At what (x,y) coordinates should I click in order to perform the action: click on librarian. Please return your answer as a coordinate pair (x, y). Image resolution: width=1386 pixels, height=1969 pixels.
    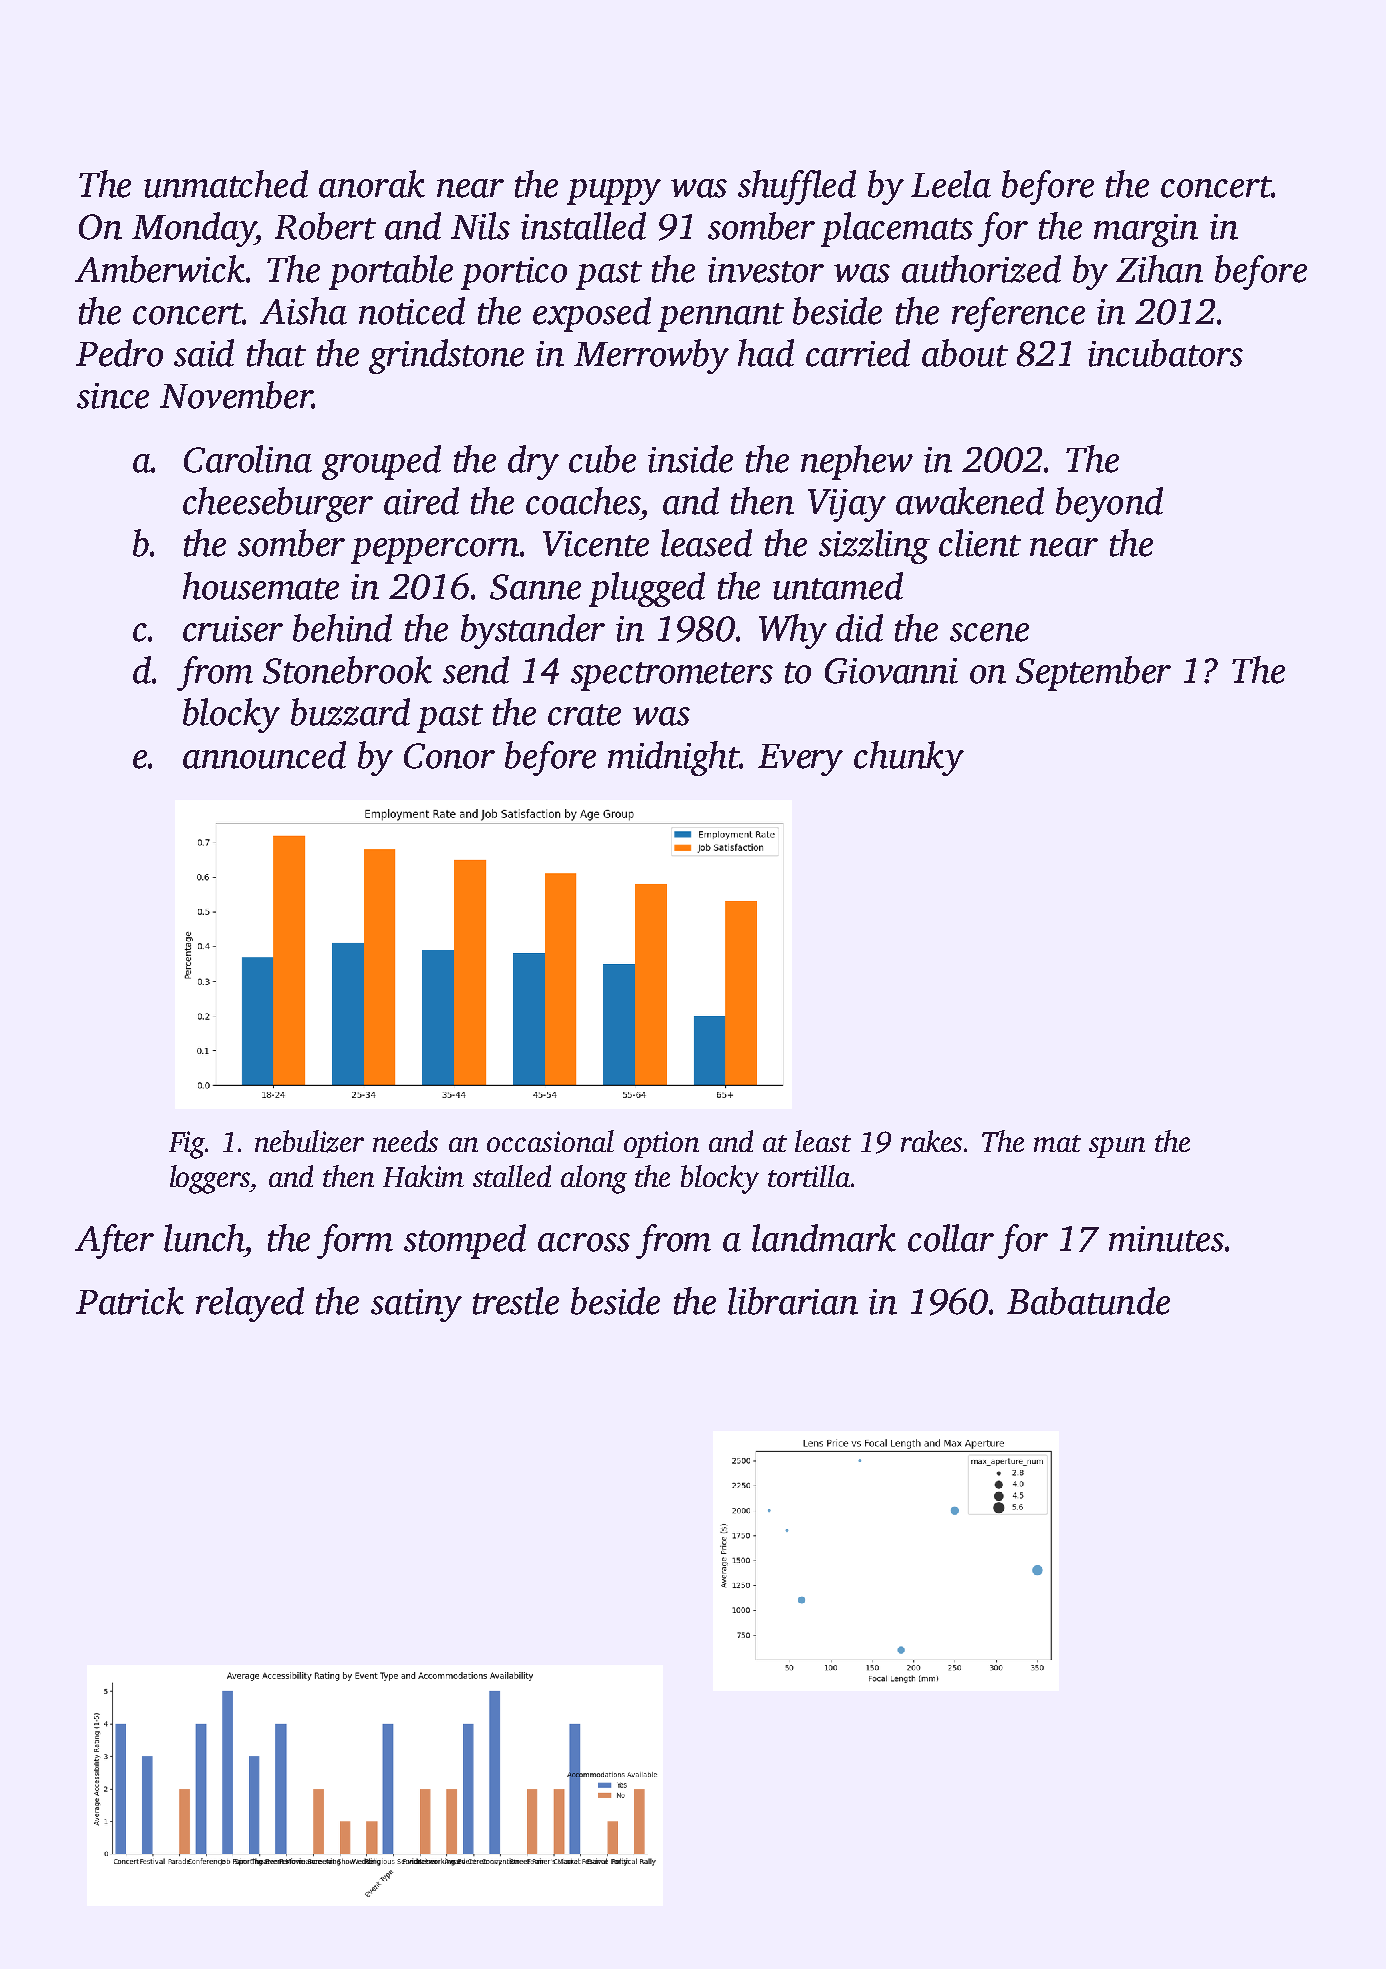
    Looking at the image, I should click on (793, 1301).
